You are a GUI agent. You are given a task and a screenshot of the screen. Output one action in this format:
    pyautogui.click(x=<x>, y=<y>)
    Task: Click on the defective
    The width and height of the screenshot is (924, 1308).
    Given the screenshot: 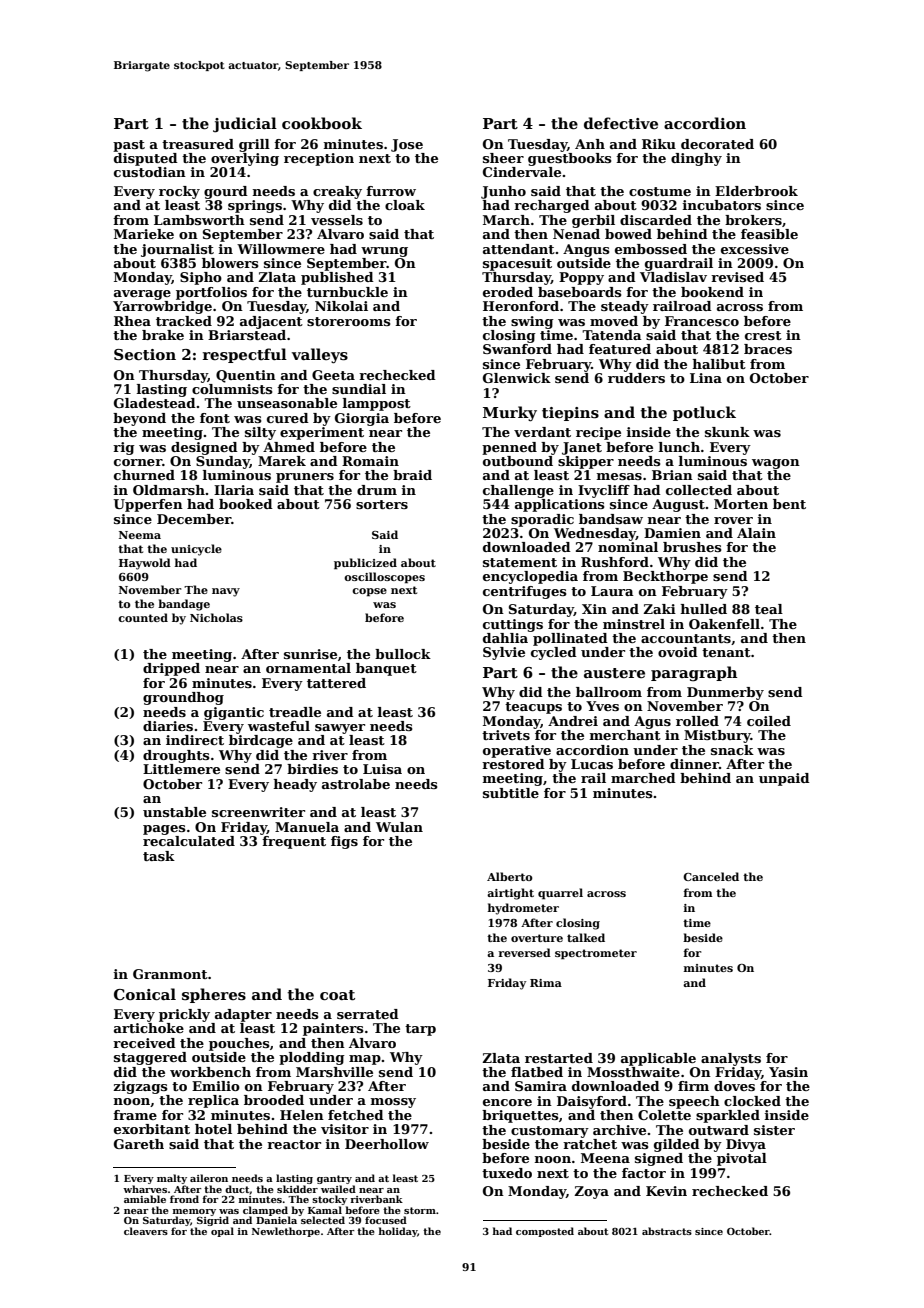 What is the action you would take?
    pyautogui.click(x=621, y=123)
